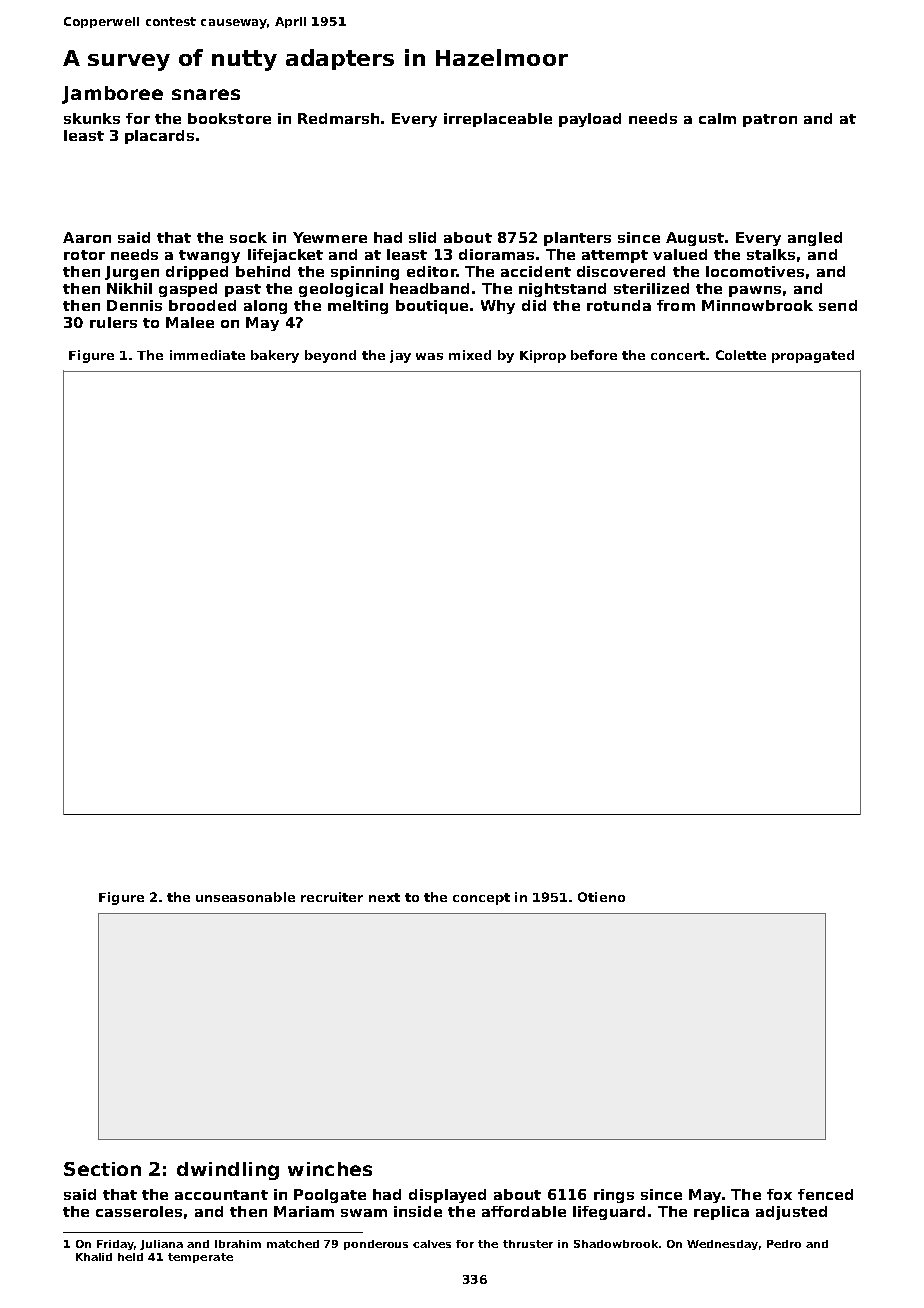  What do you see at coordinates (113, 322) in the image?
I see `rulers` at bounding box center [113, 322].
